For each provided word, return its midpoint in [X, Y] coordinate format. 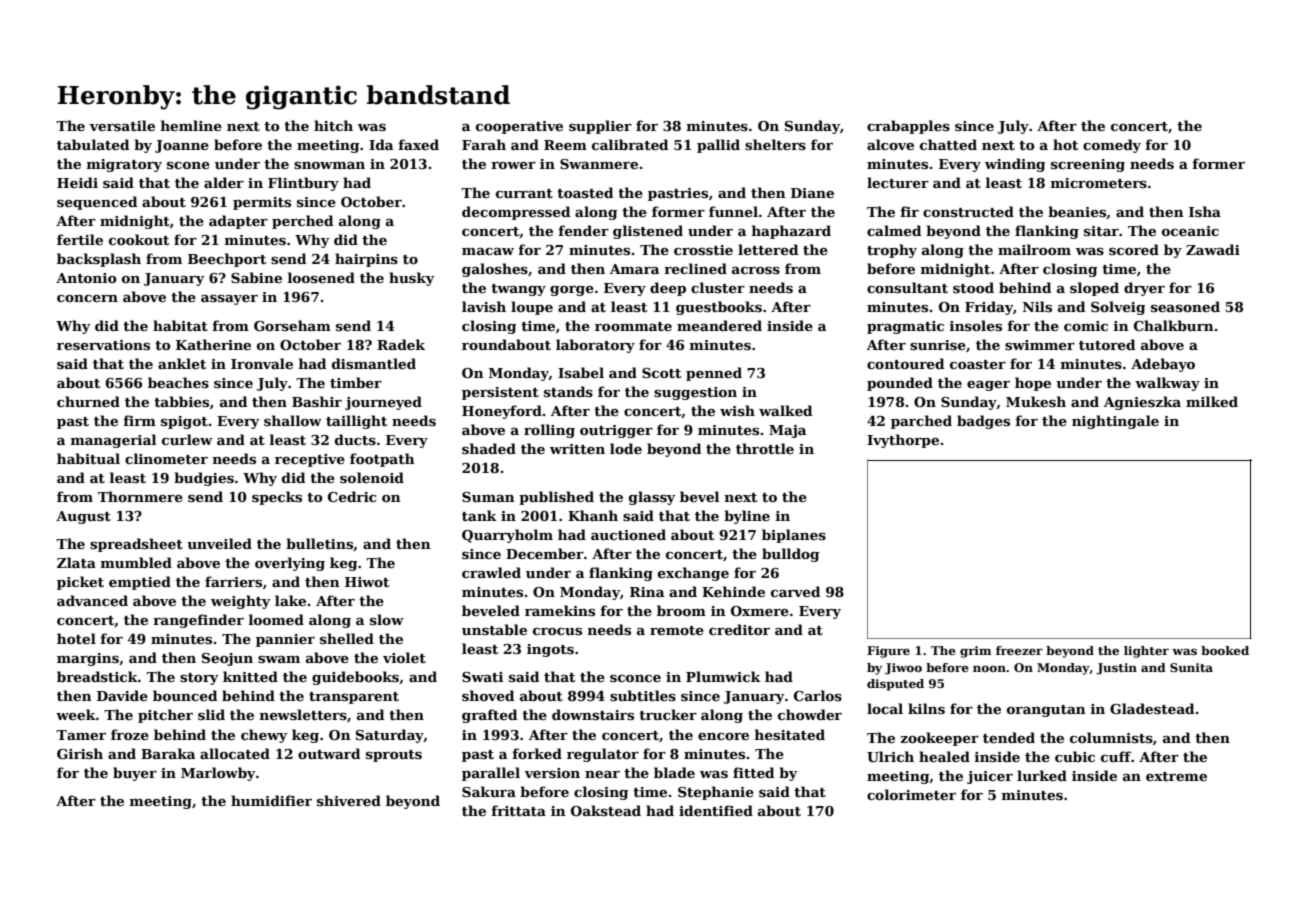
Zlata [76, 562]
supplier [600, 127]
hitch [333, 125]
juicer [990, 777]
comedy [1112, 146]
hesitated [790, 734]
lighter [1146, 652]
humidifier [271, 800]
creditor [739, 629]
